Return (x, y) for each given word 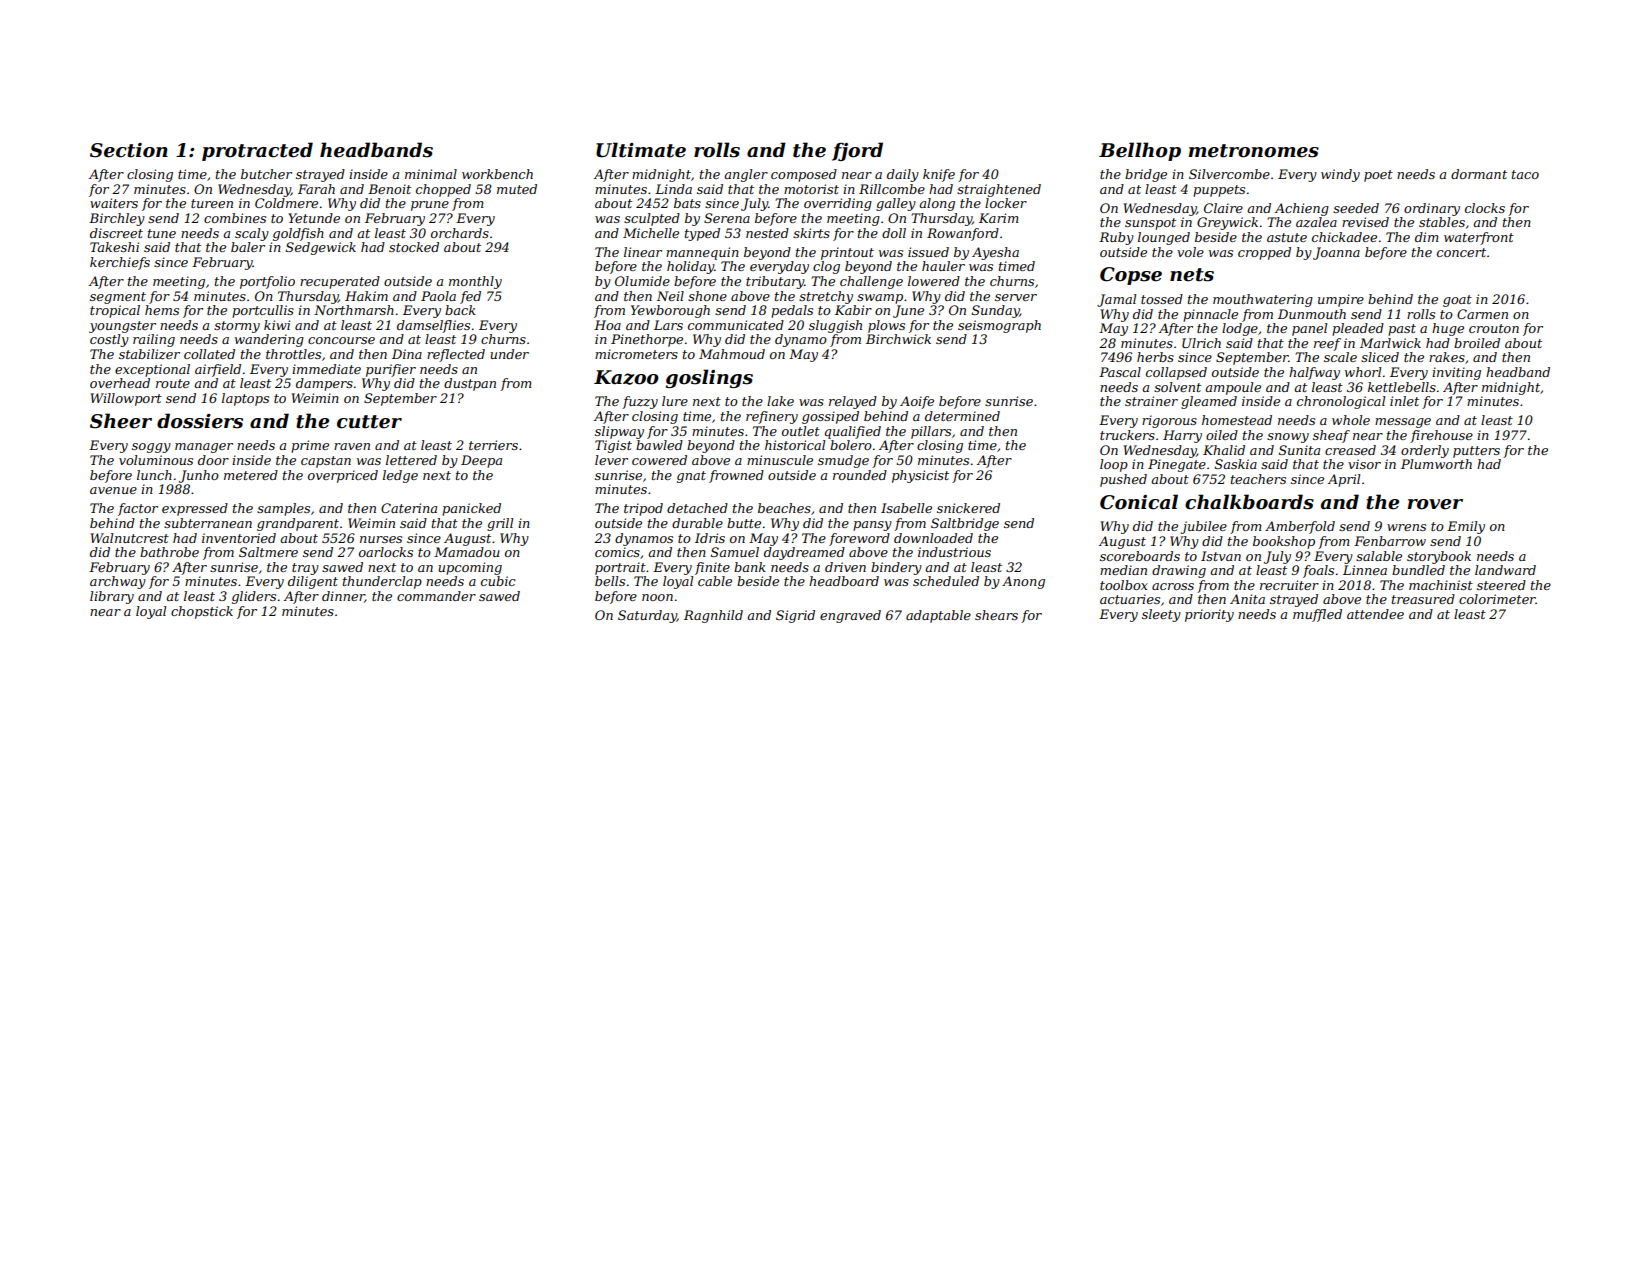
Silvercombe (1229, 174)
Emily (1466, 527)
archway (118, 582)
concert (1461, 252)
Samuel (735, 552)
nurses (381, 539)
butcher (266, 174)
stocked (414, 247)
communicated (736, 325)
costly (109, 340)
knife (939, 175)
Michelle (651, 233)
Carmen (1482, 314)
